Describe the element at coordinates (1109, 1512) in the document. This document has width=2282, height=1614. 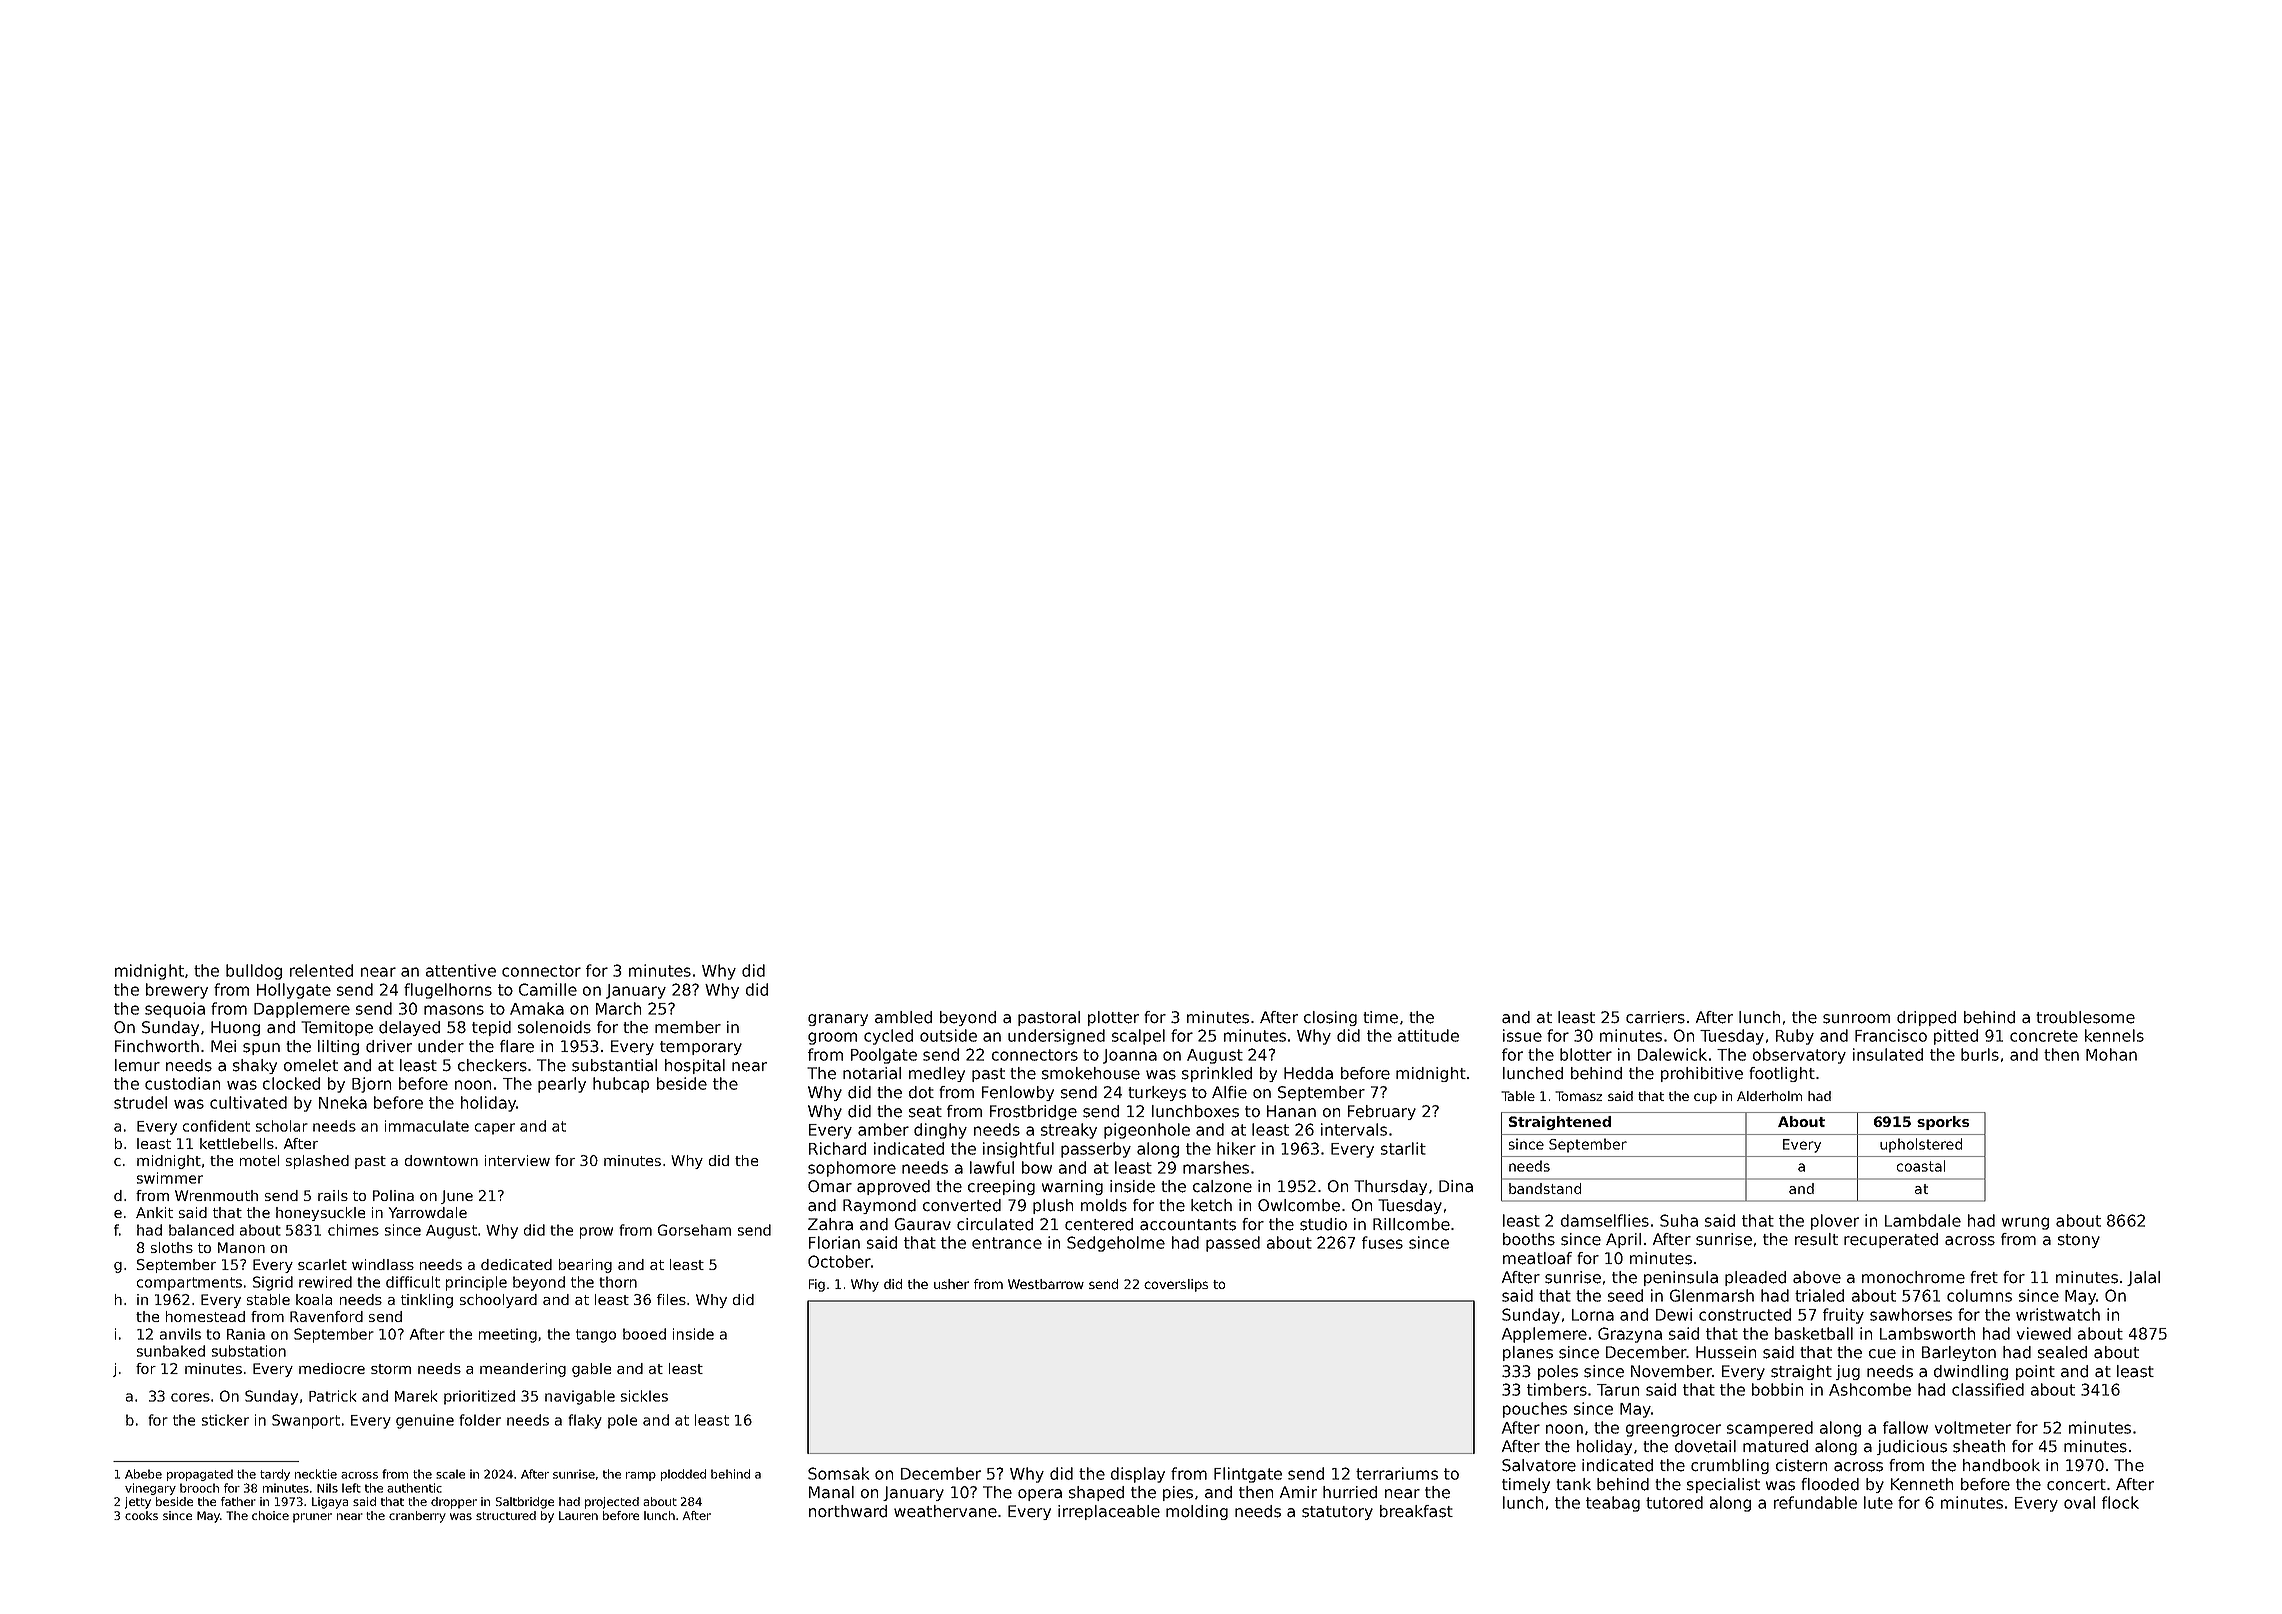
I see `irreplaceable` at that location.
